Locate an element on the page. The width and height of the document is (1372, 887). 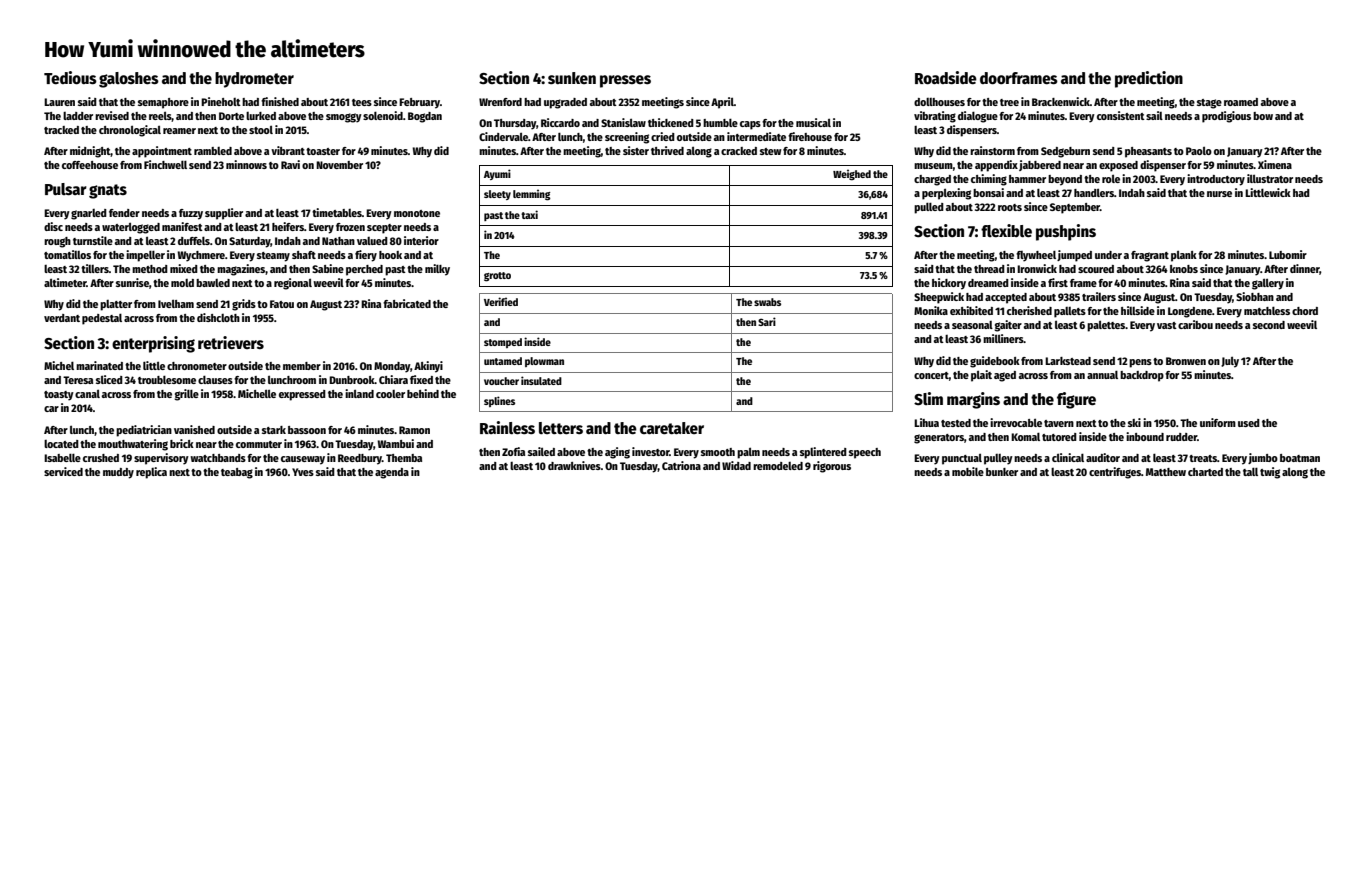
prediction is located at coordinates (1149, 79).
